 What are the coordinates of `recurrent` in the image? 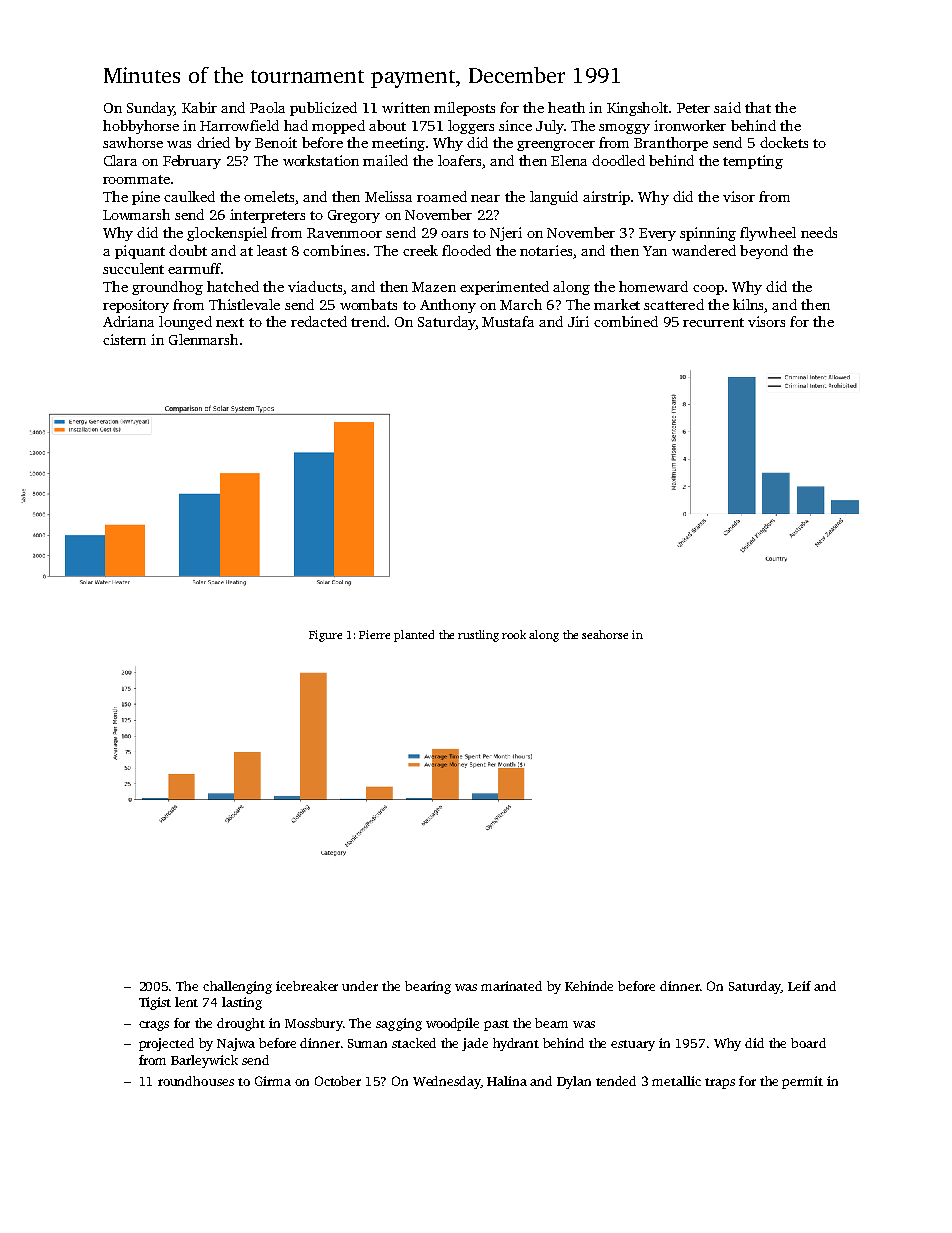 It's located at (713, 322).
